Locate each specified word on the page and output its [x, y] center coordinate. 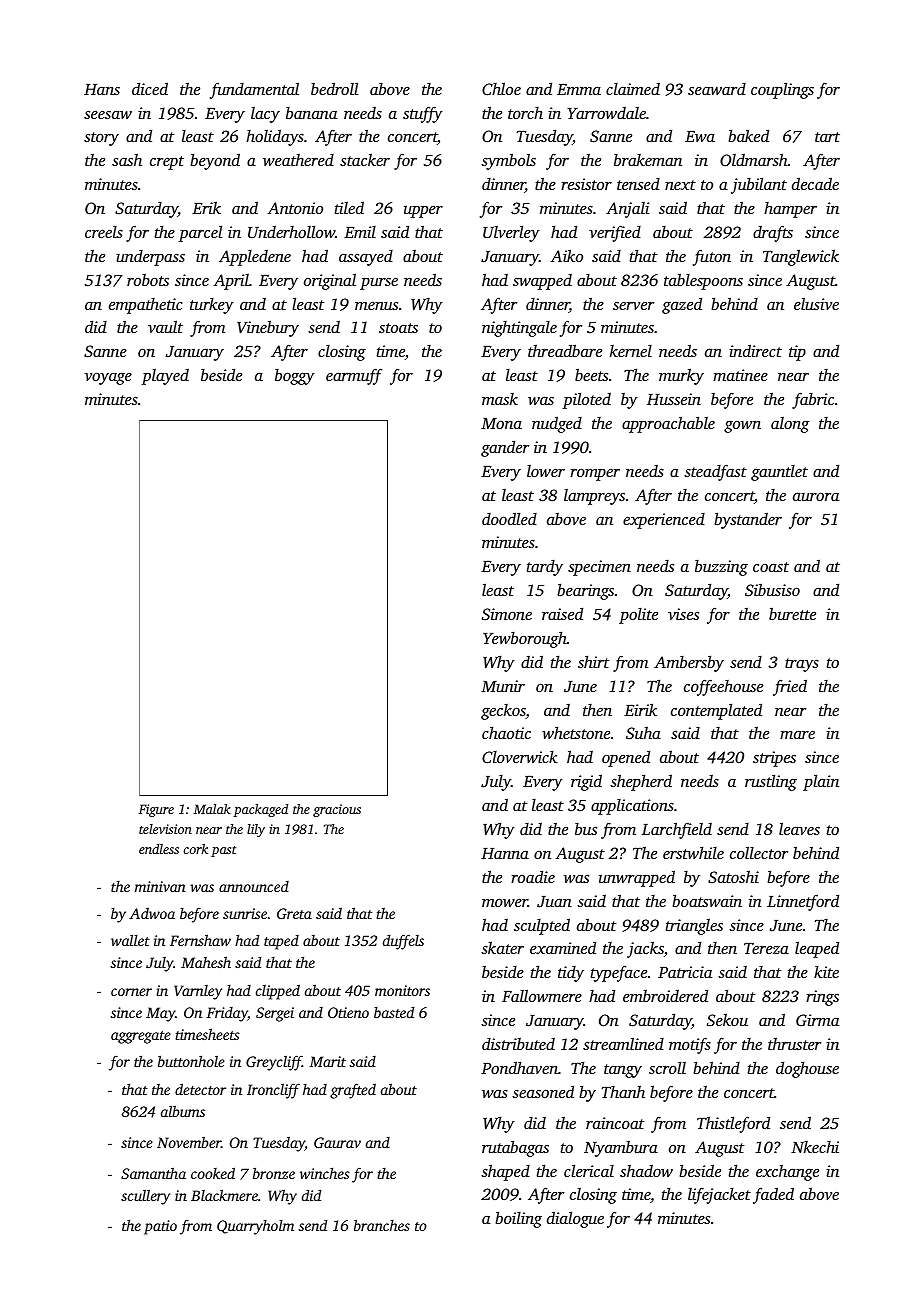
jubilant [759, 185]
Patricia [685, 972]
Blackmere [224, 1195]
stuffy [423, 114]
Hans [102, 89]
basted [394, 1012]
